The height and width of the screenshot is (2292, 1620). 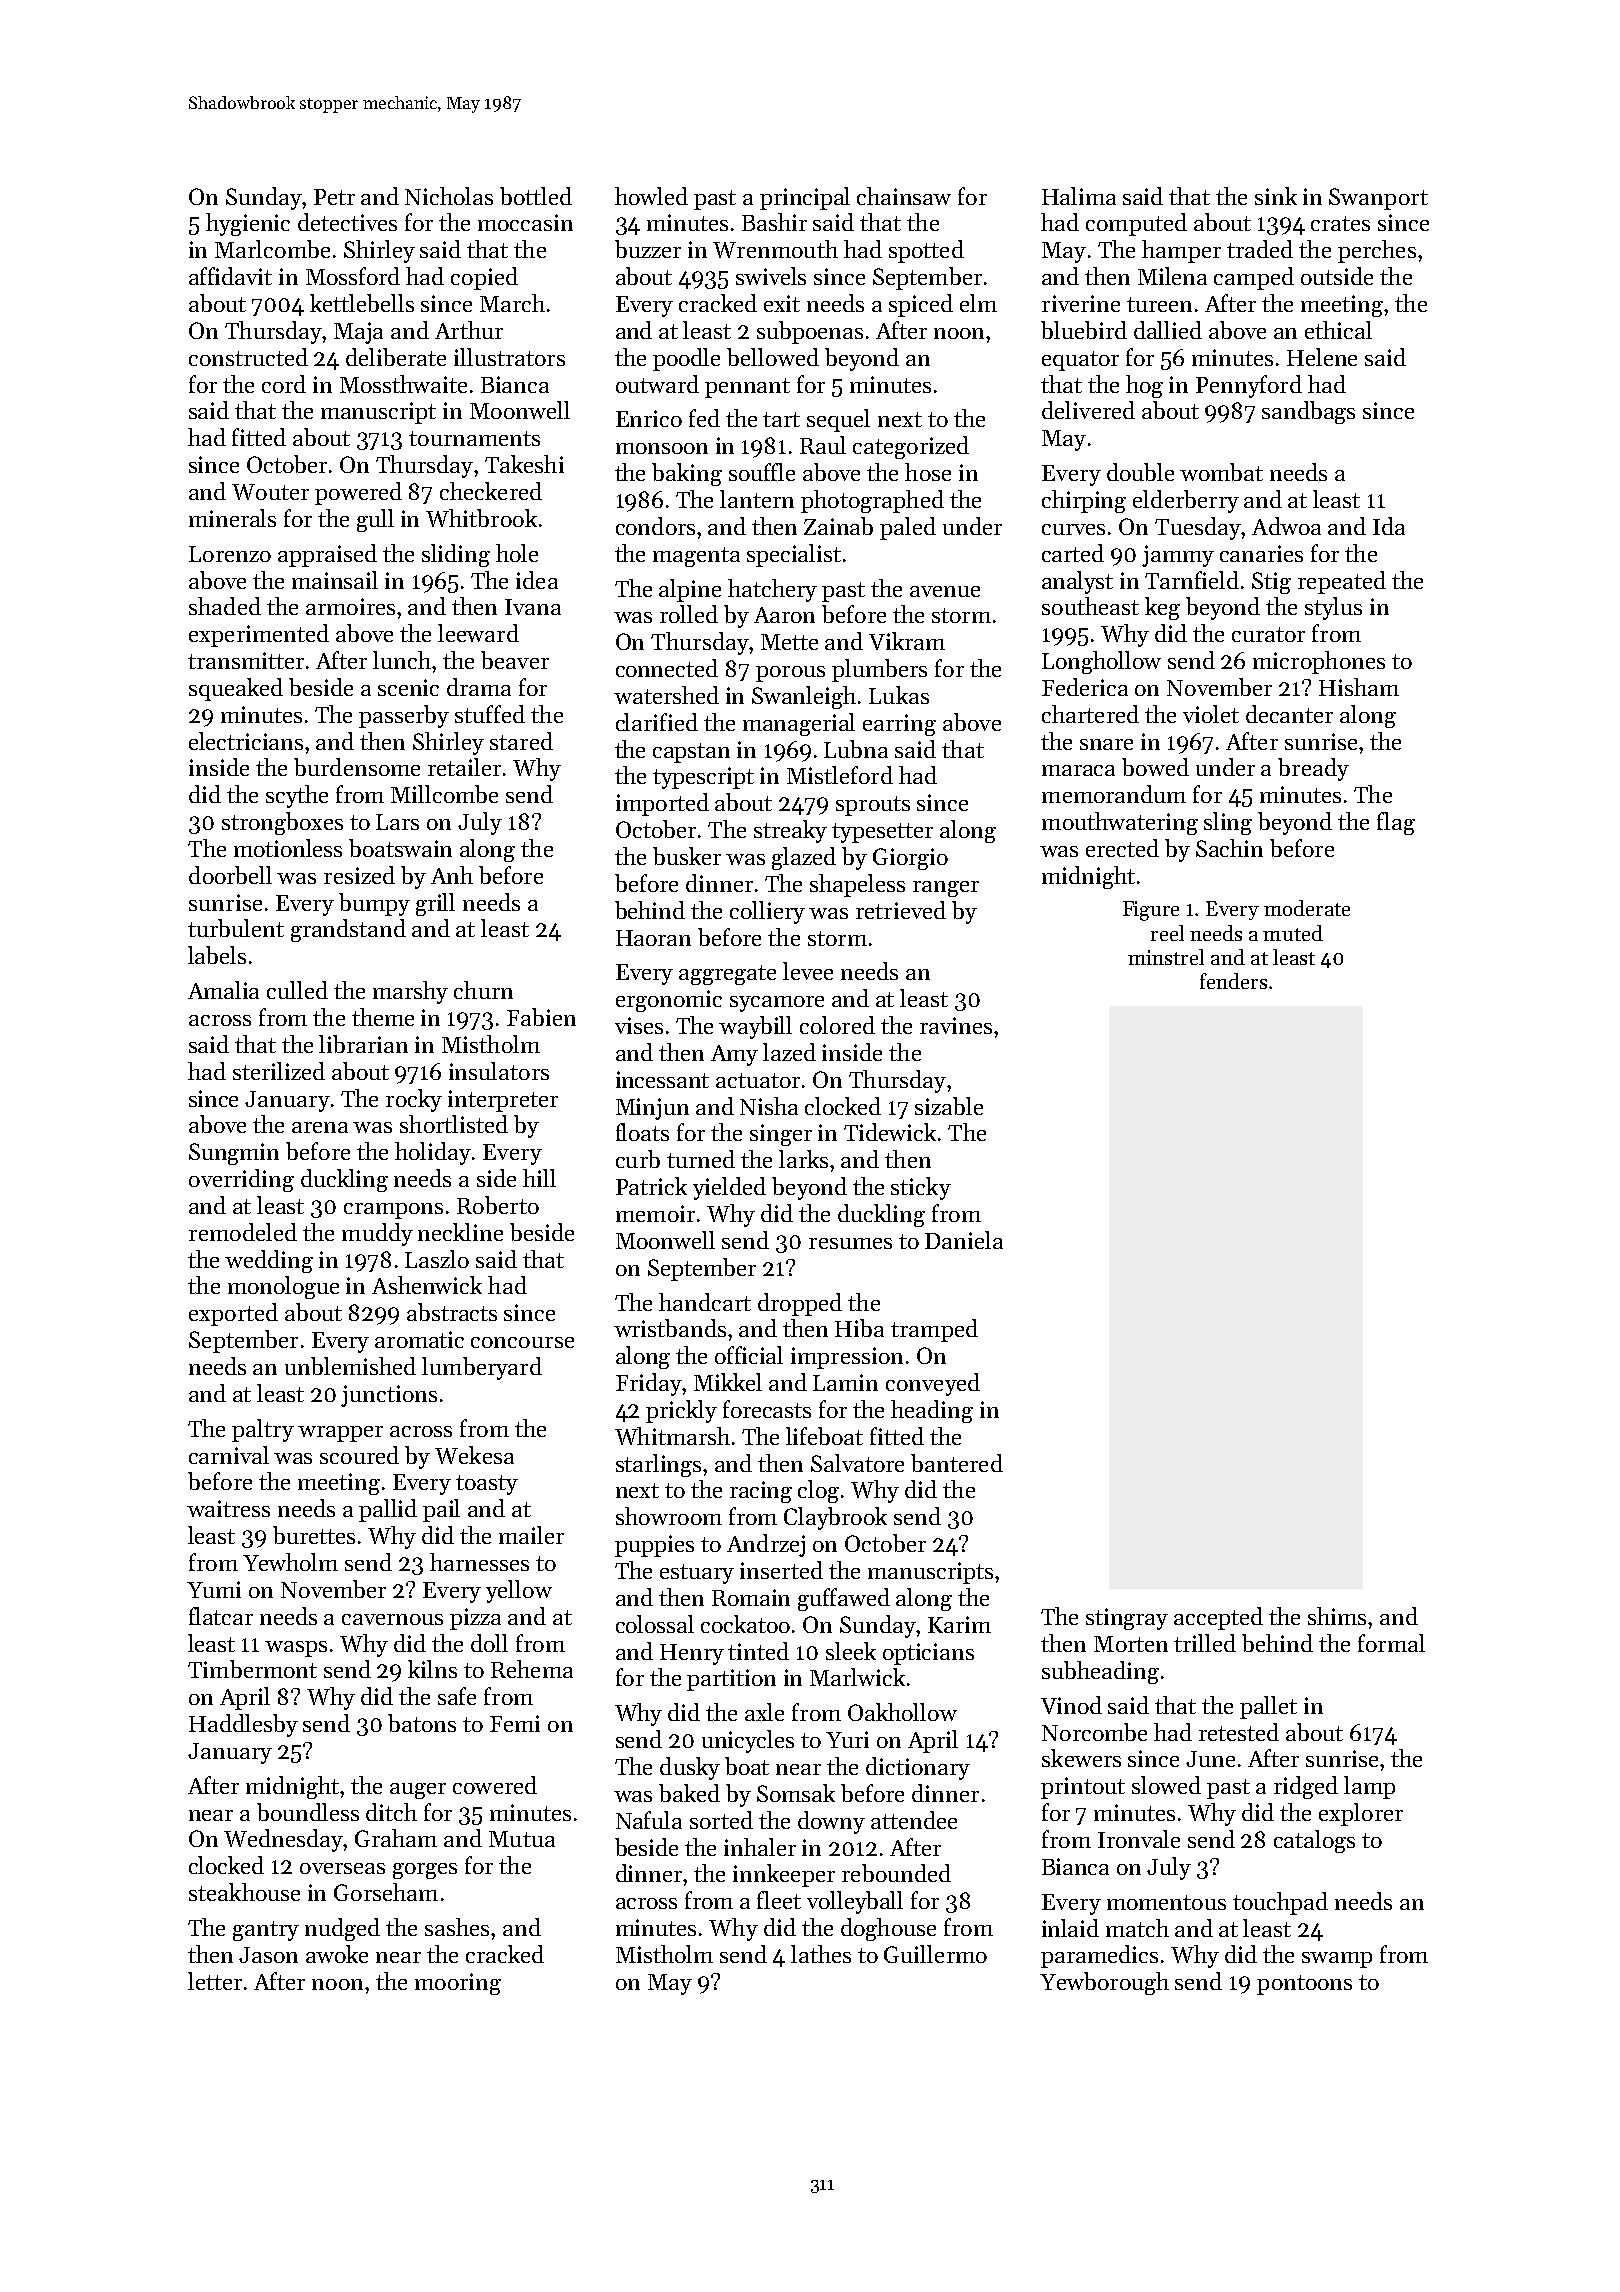 I want to click on Friday, so click(x=649, y=1384).
